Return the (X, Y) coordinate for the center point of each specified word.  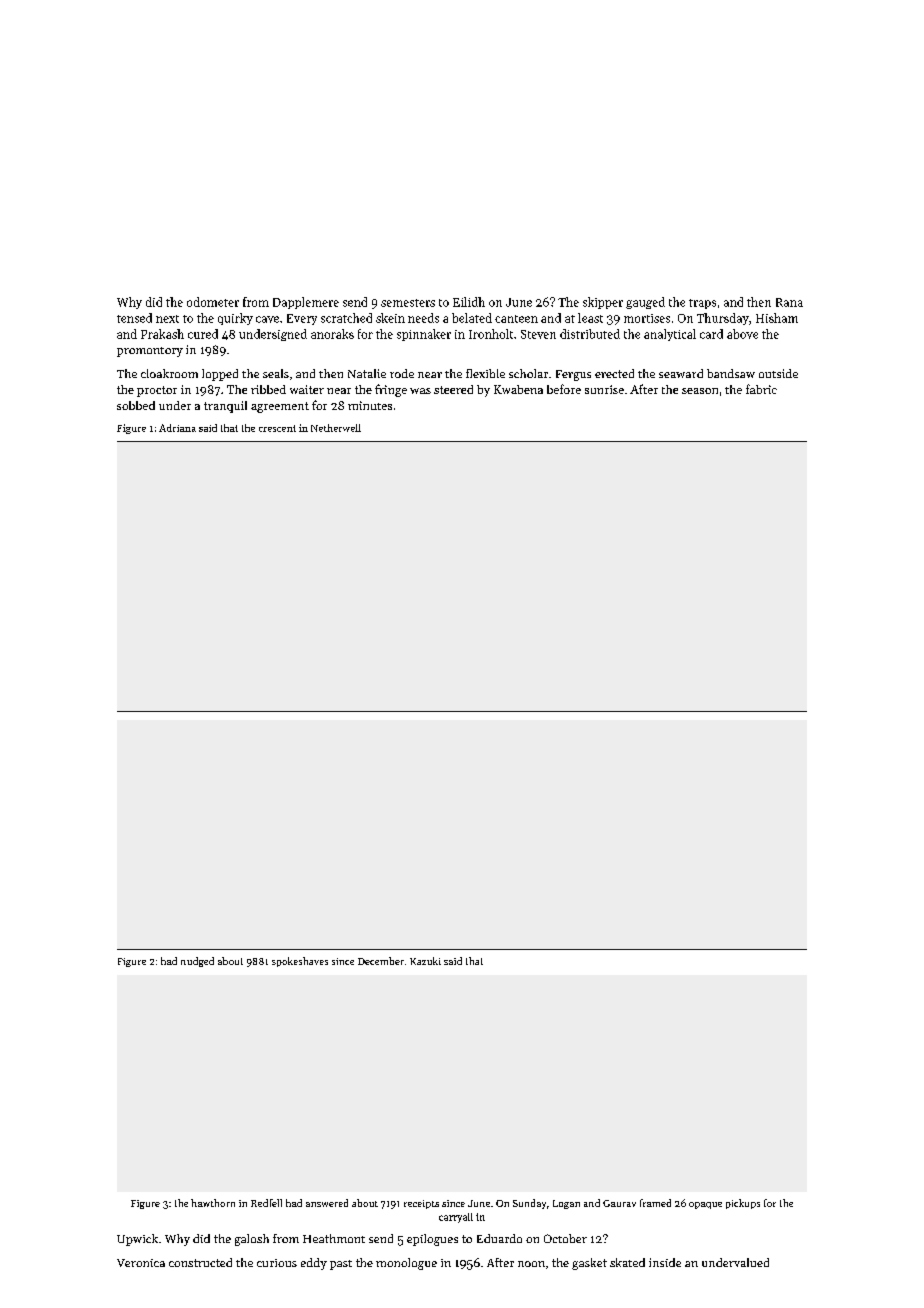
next (167, 319)
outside (778, 373)
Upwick (137, 1240)
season (700, 391)
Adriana (177, 428)
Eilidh (469, 302)
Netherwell (336, 428)
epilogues (432, 1240)
